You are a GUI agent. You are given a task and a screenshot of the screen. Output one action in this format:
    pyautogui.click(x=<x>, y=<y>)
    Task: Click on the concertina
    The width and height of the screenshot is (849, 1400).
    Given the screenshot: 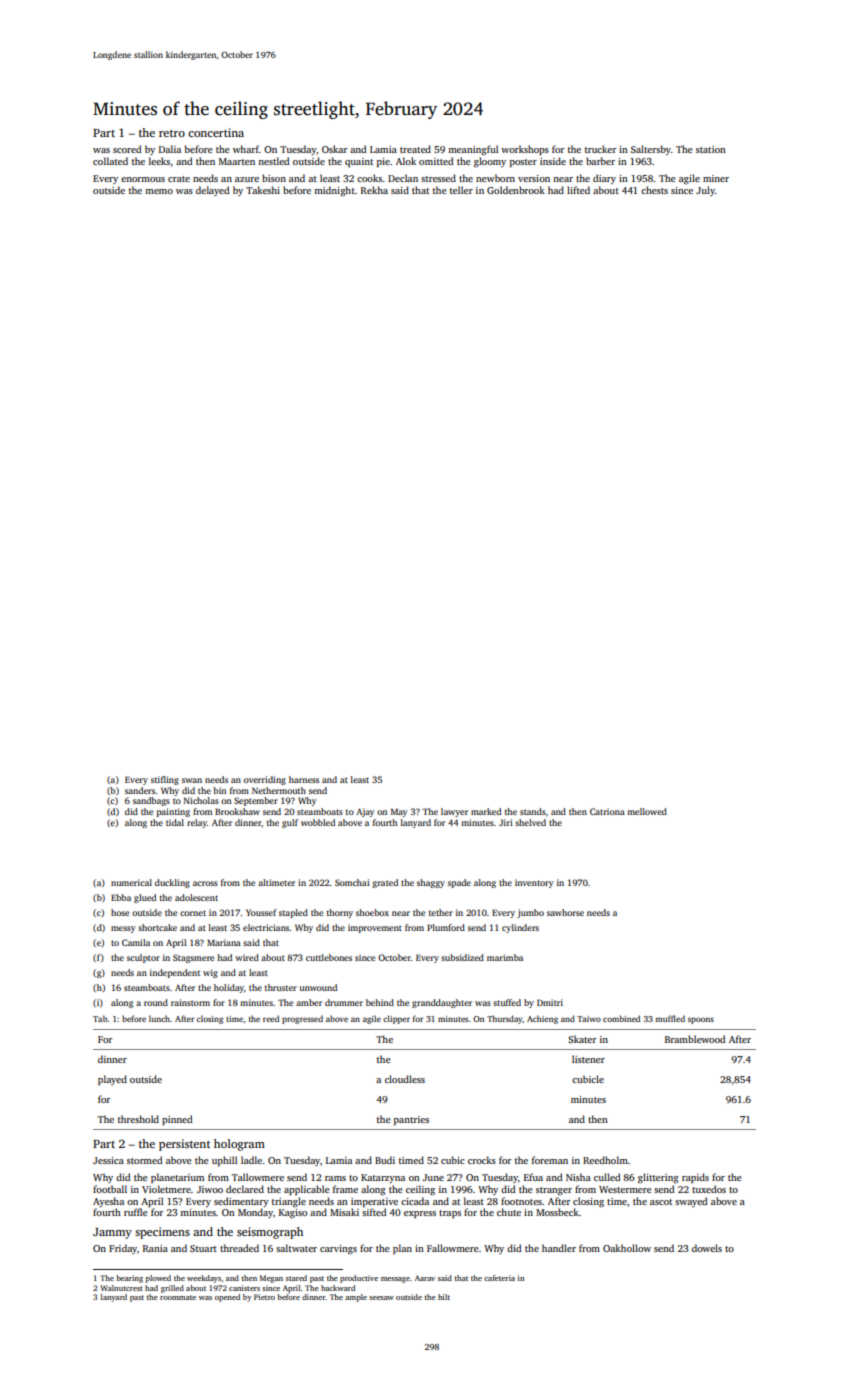 What is the action you would take?
    pyautogui.click(x=216, y=132)
